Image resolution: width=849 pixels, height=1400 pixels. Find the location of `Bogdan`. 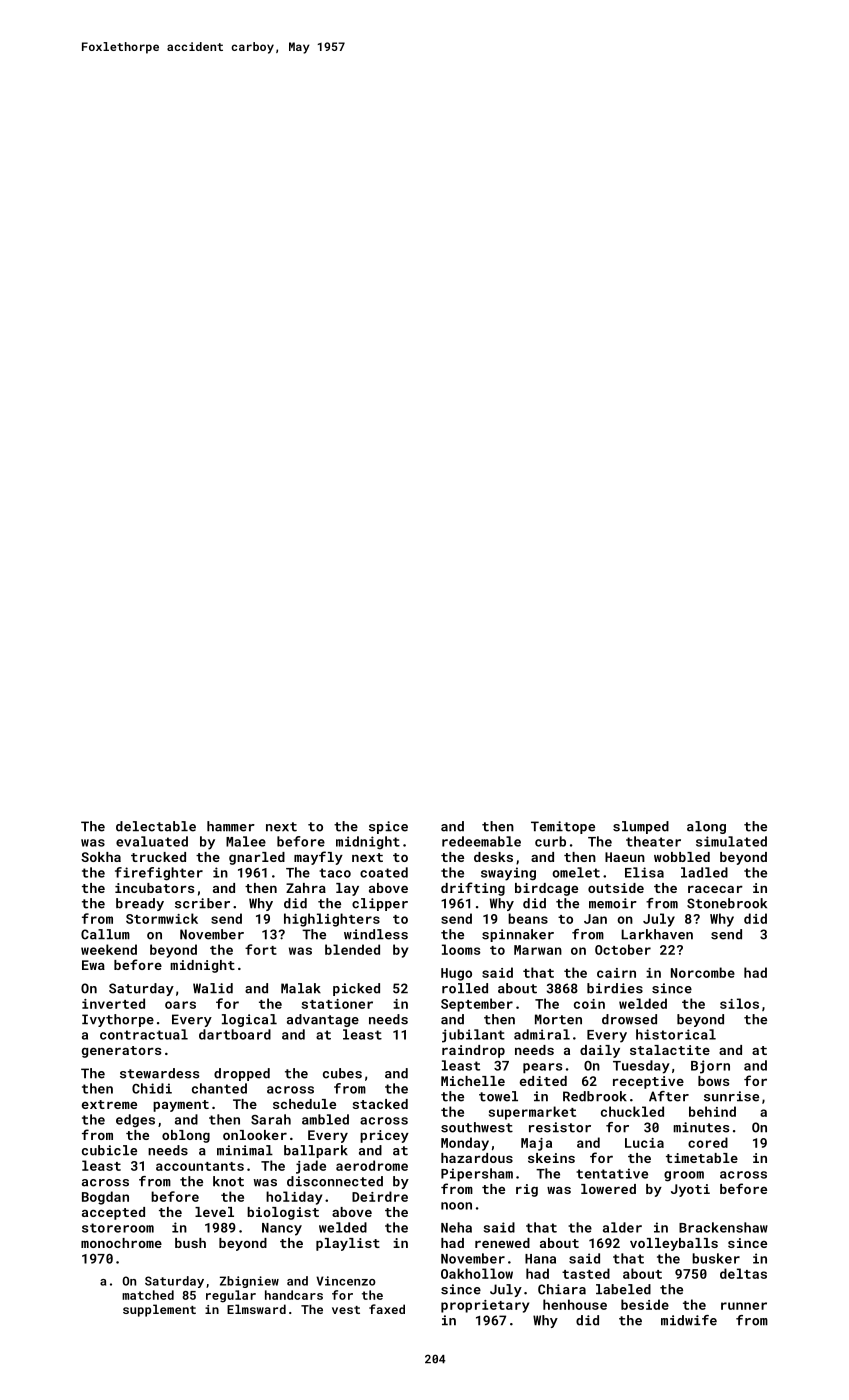

Bogdan is located at coordinates (105, 1198).
